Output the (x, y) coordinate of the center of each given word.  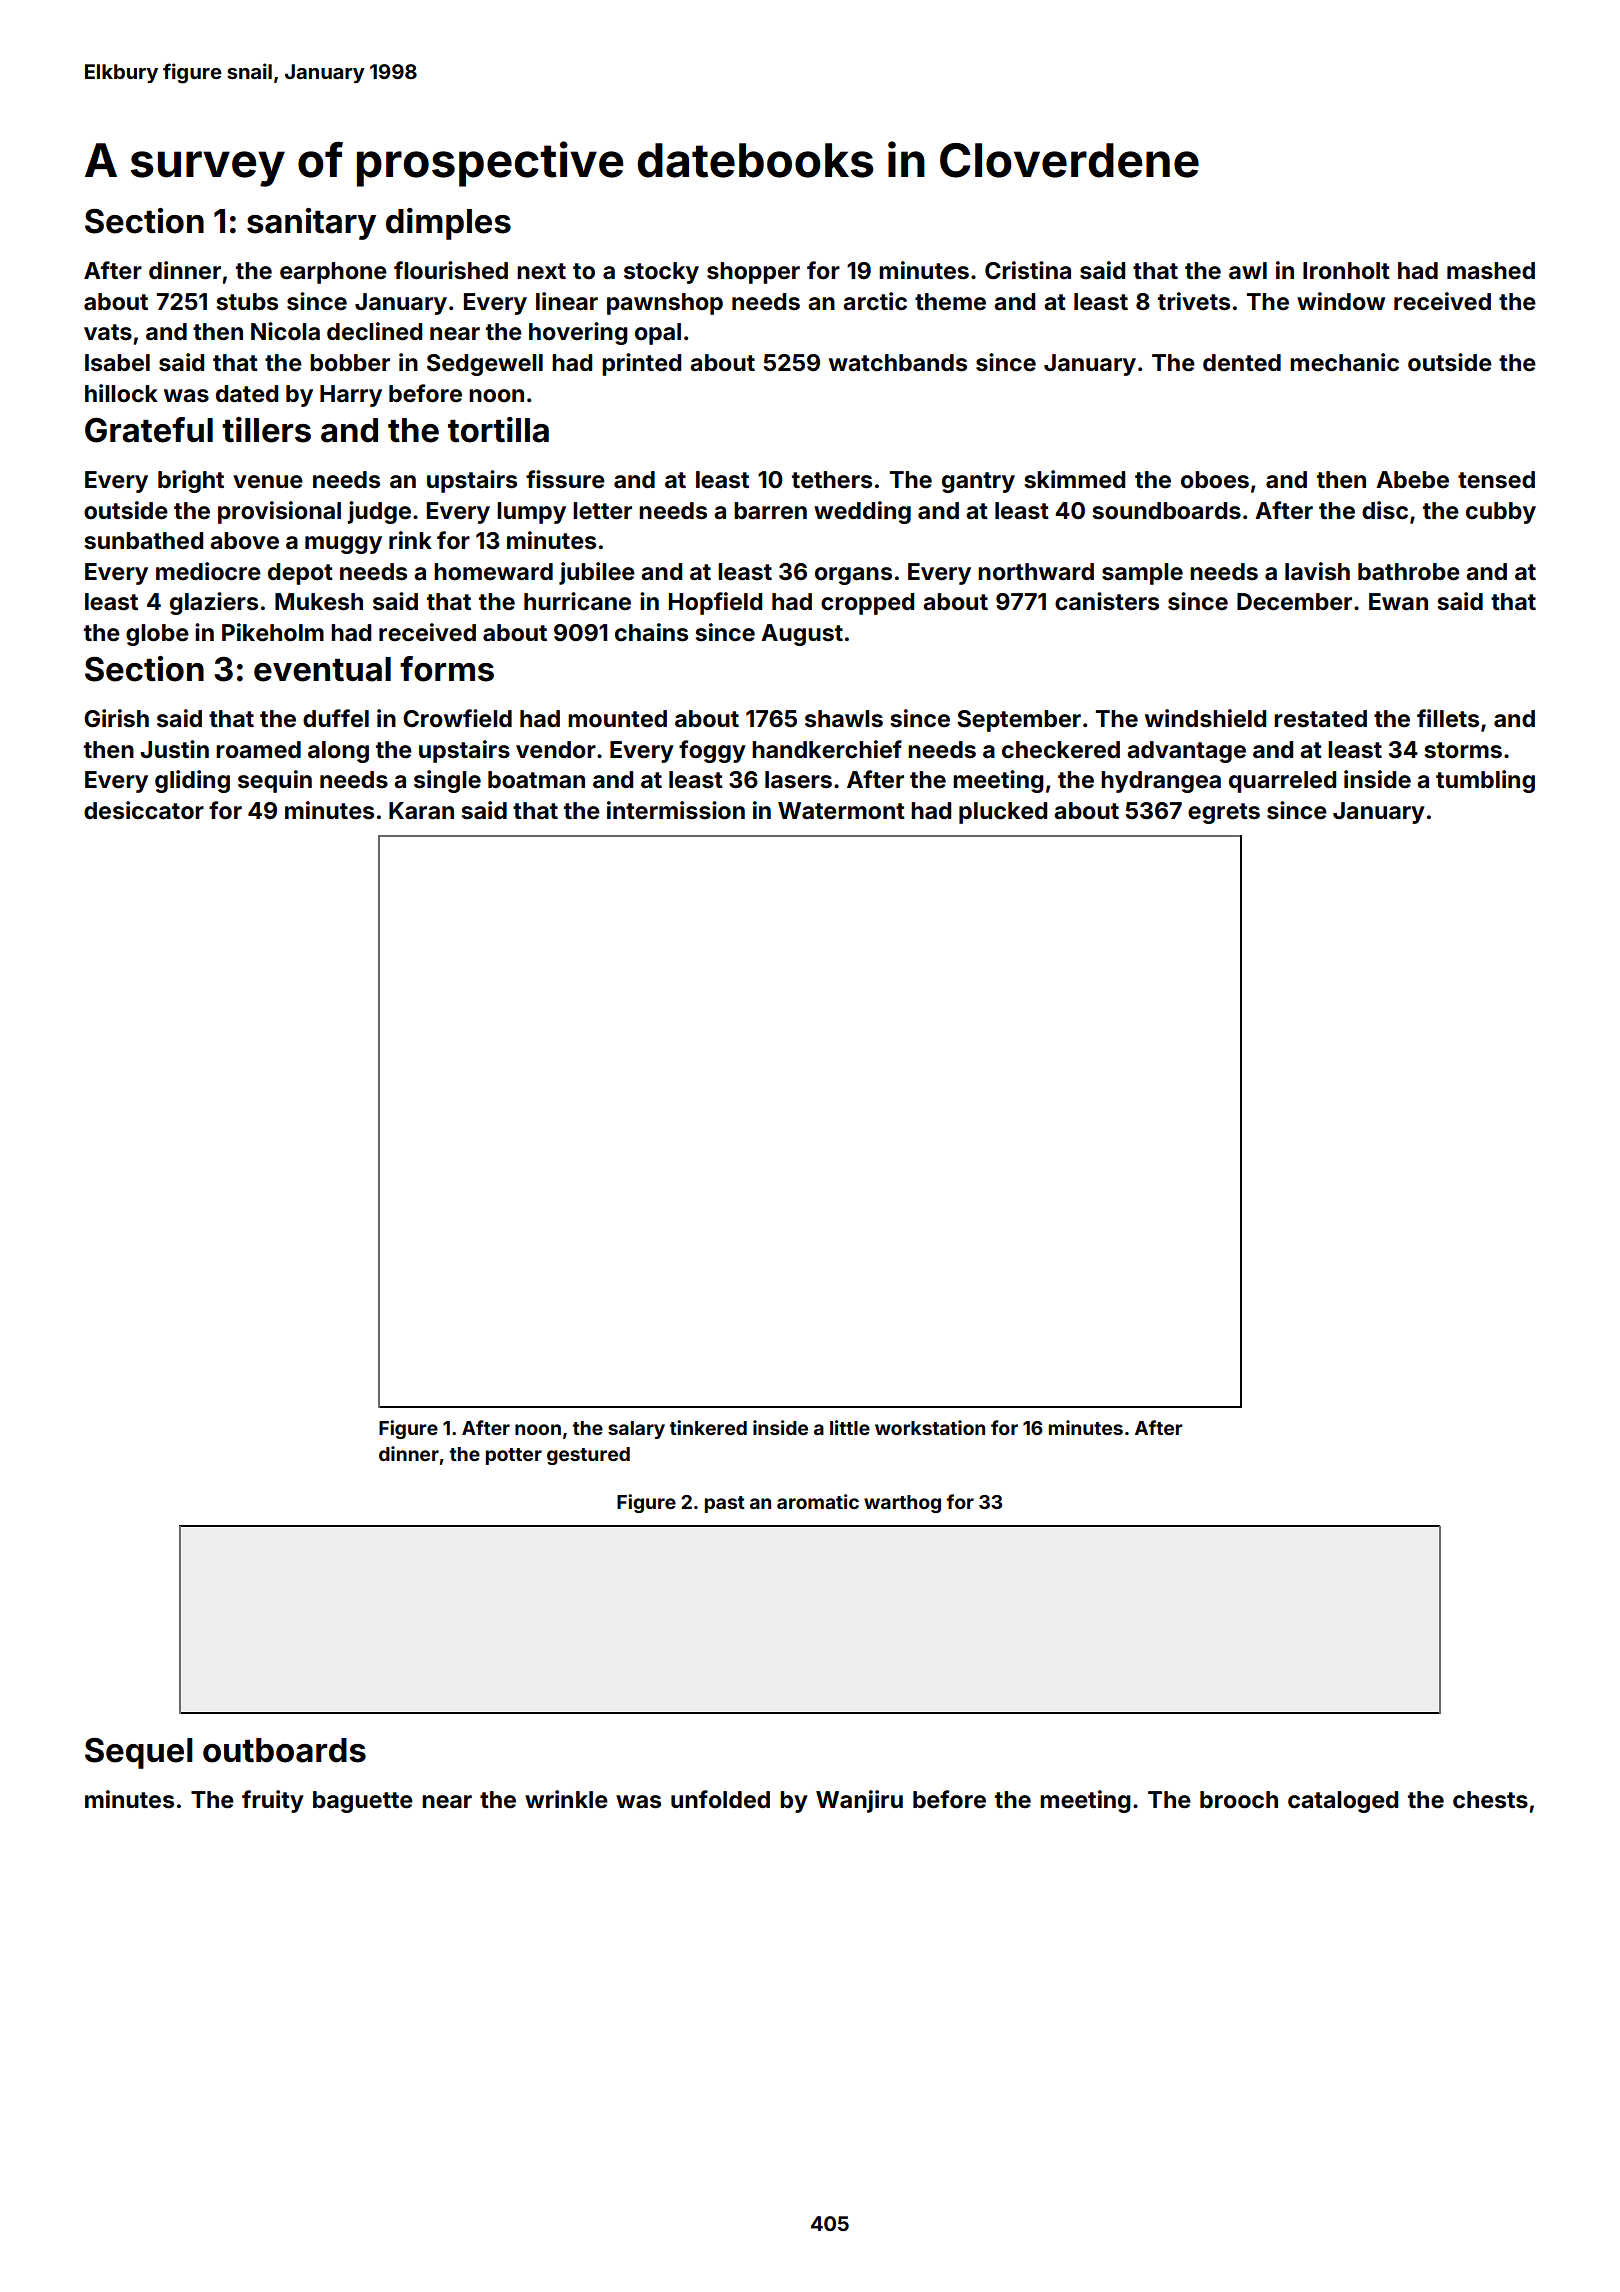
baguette (363, 1802)
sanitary (311, 224)
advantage (1186, 752)
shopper (753, 273)
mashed (1491, 271)
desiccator (144, 810)
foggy (712, 751)
